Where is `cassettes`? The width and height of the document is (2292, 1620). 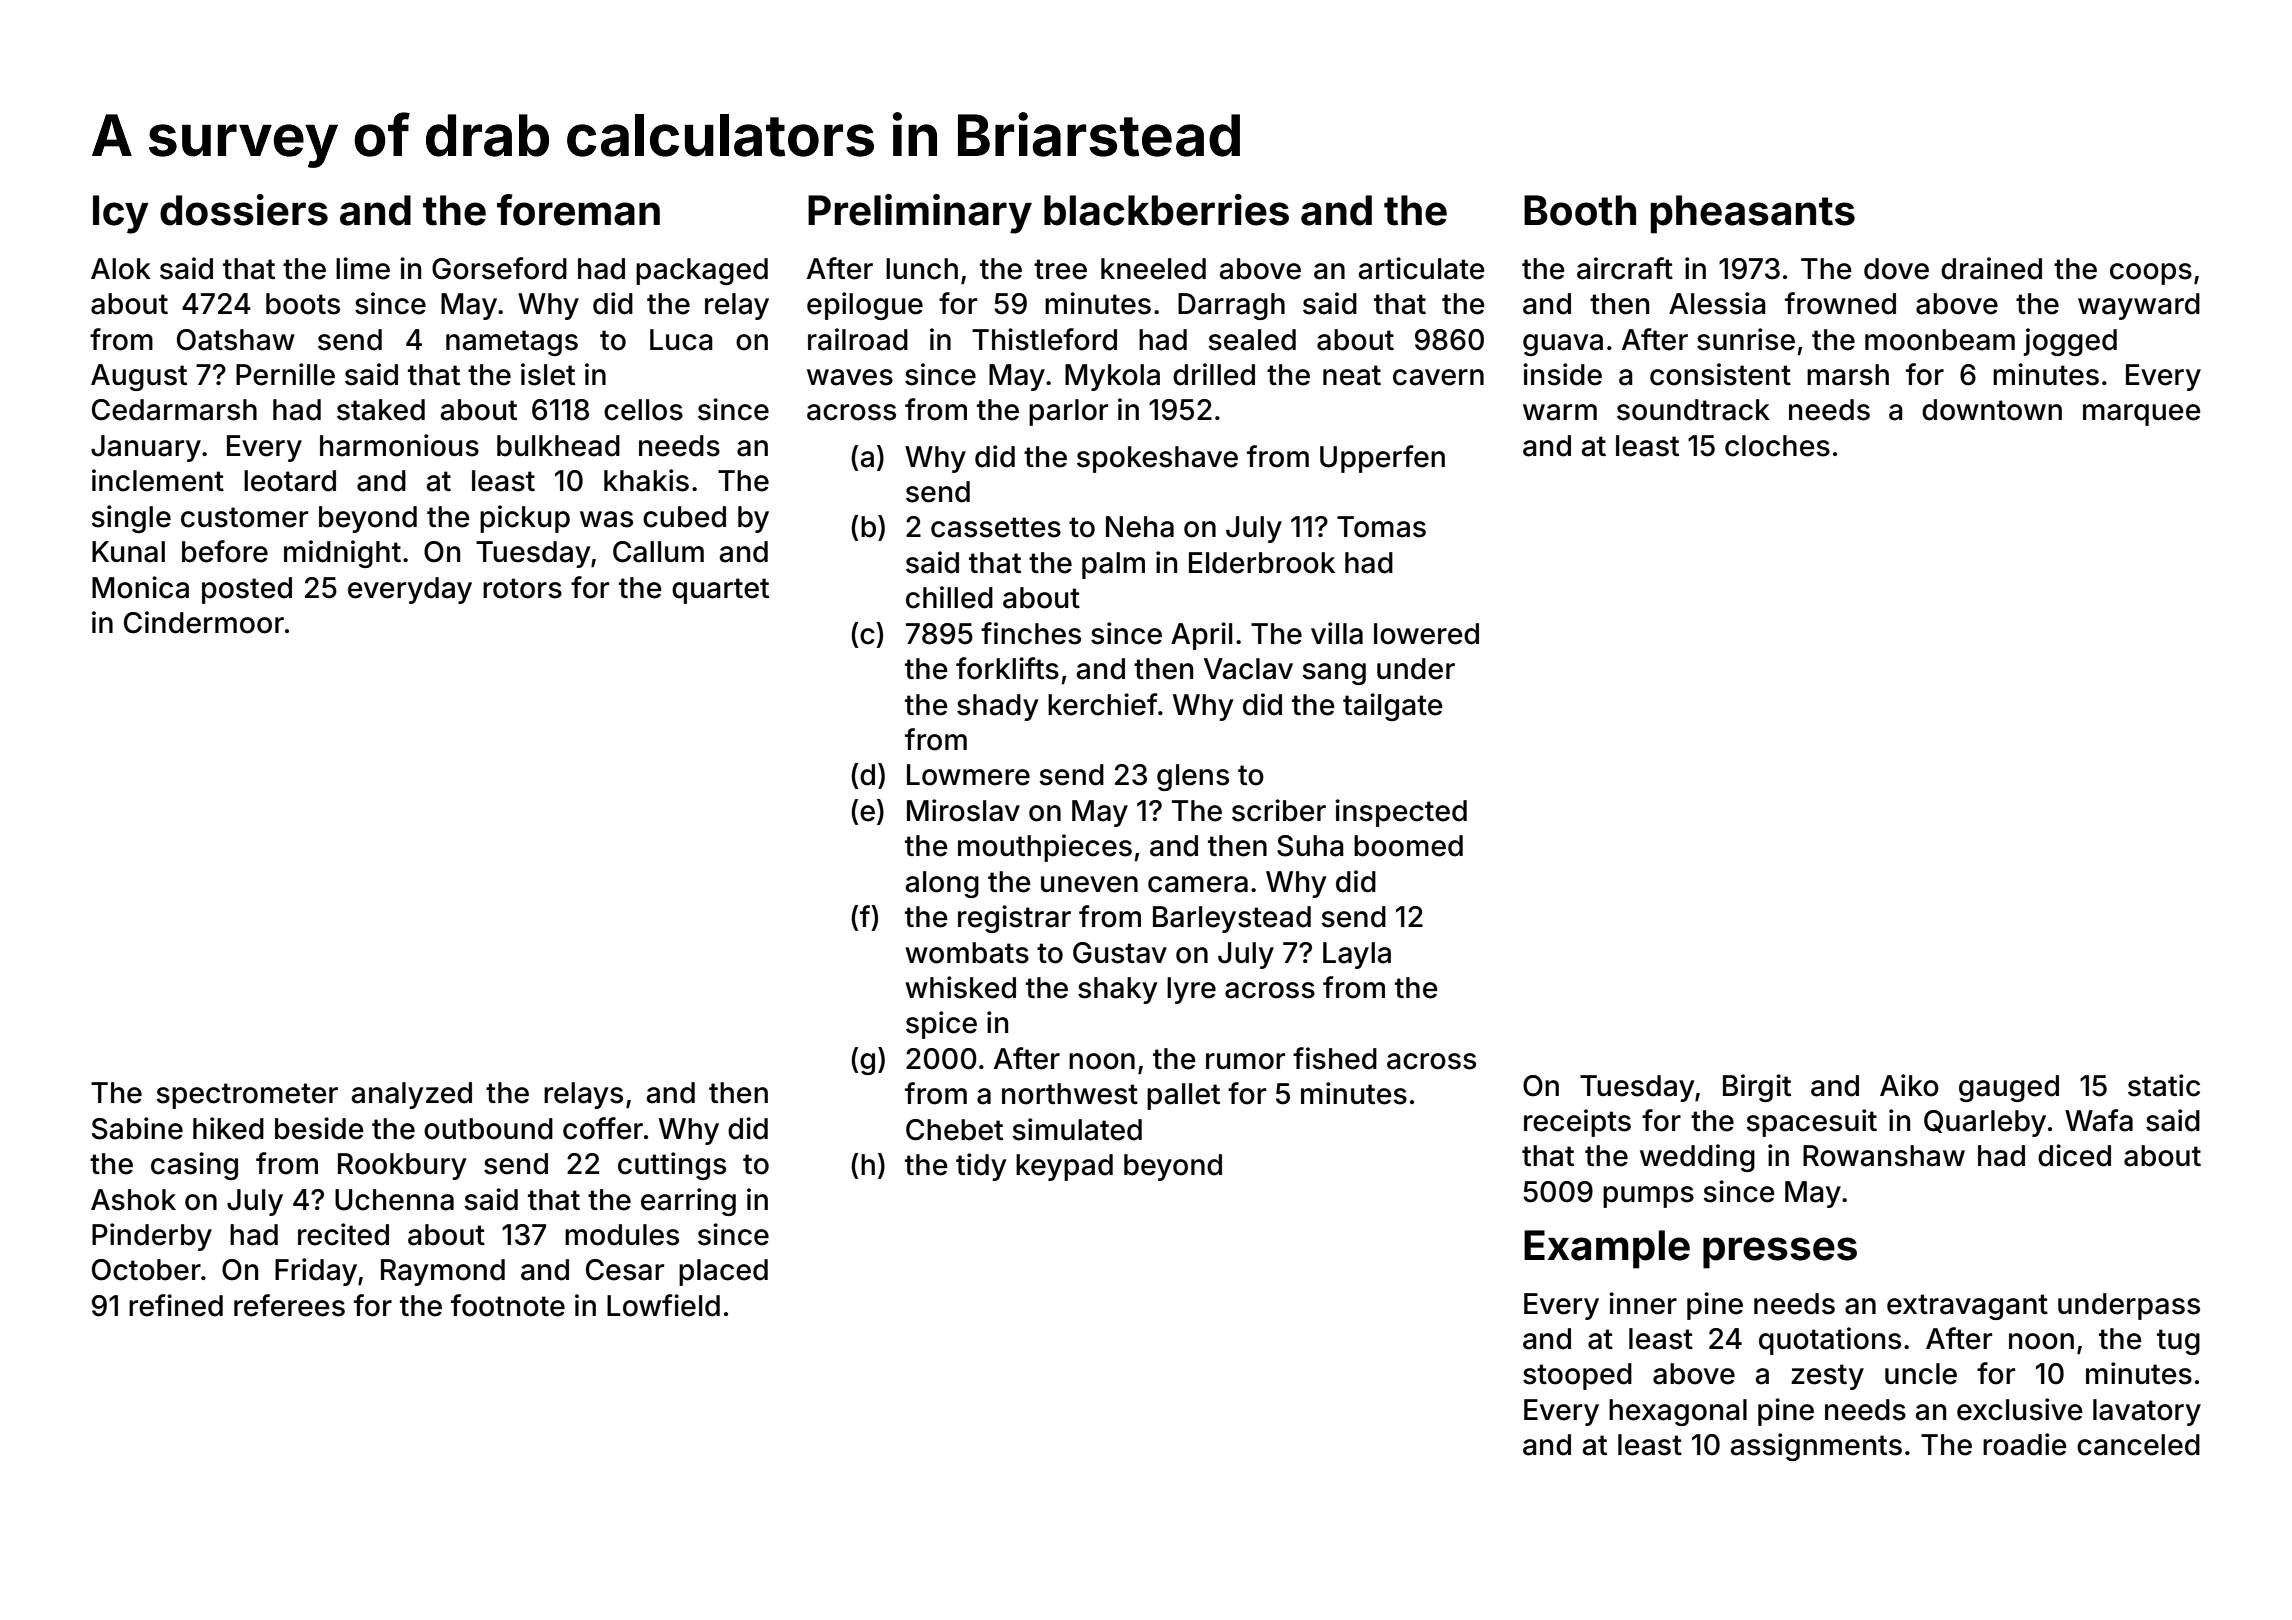 cassettes is located at coordinates (996, 527).
